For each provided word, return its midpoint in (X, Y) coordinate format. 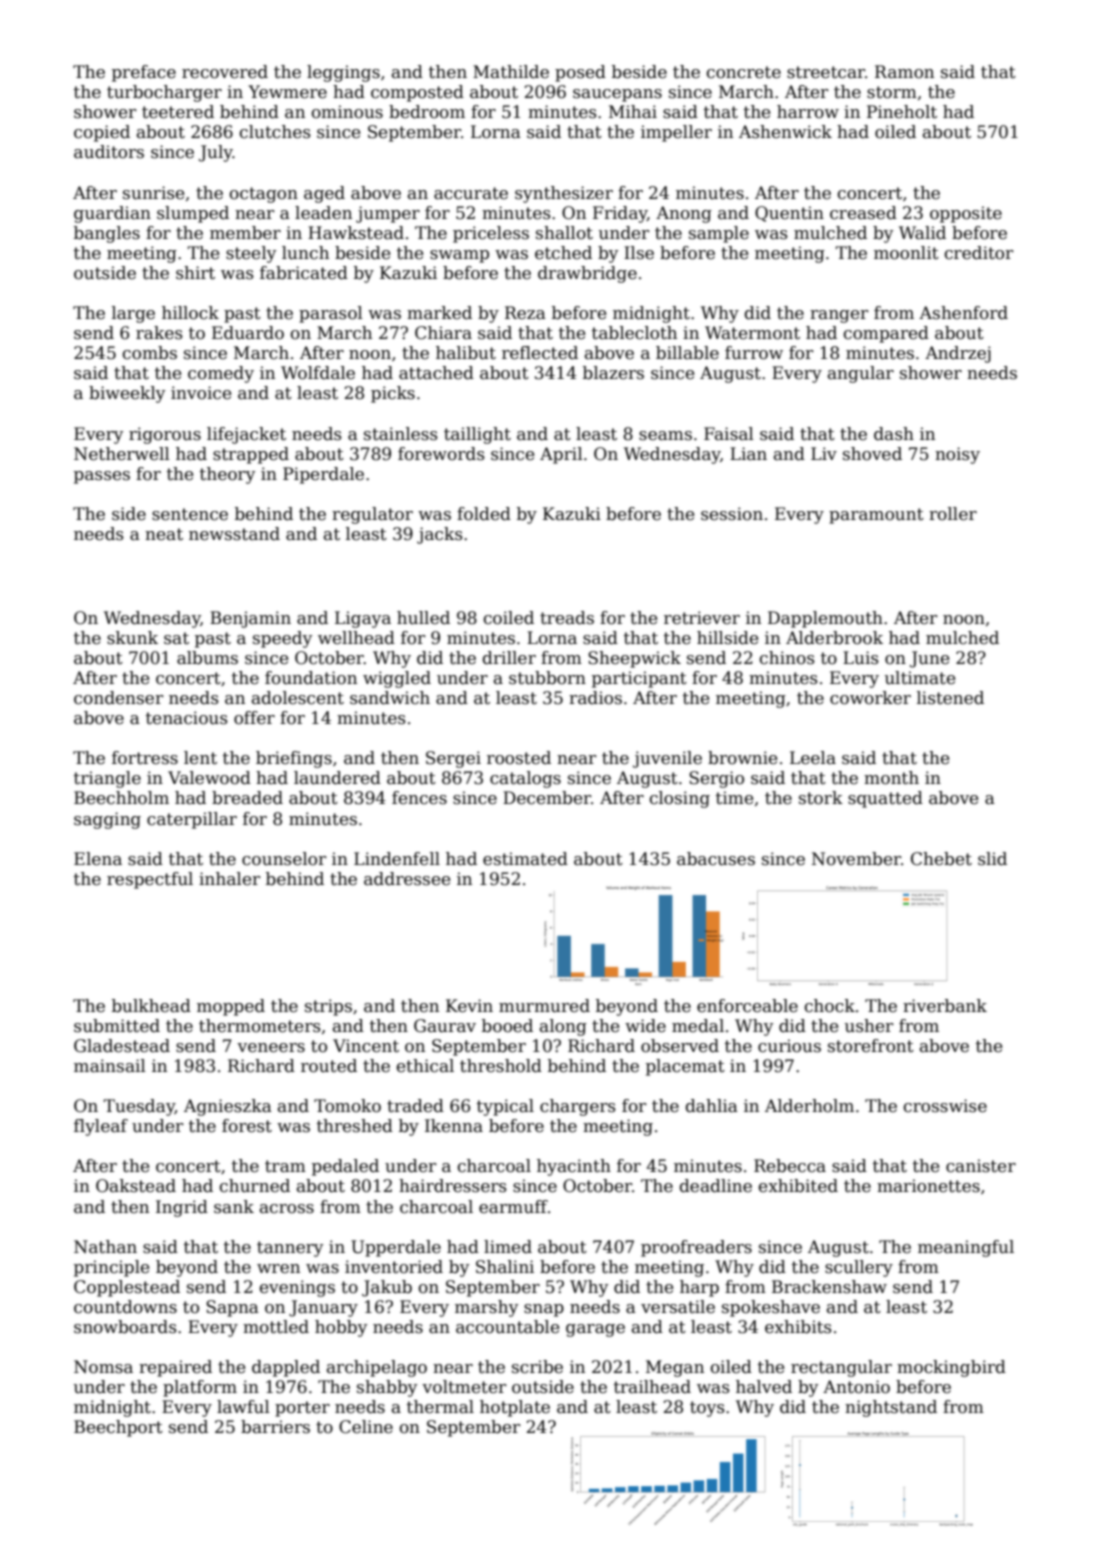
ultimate (920, 678)
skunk (132, 638)
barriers (275, 1427)
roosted (519, 758)
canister (981, 1166)
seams (665, 436)
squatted (885, 799)
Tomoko (347, 1106)
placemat (685, 1067)
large (133, 314)
